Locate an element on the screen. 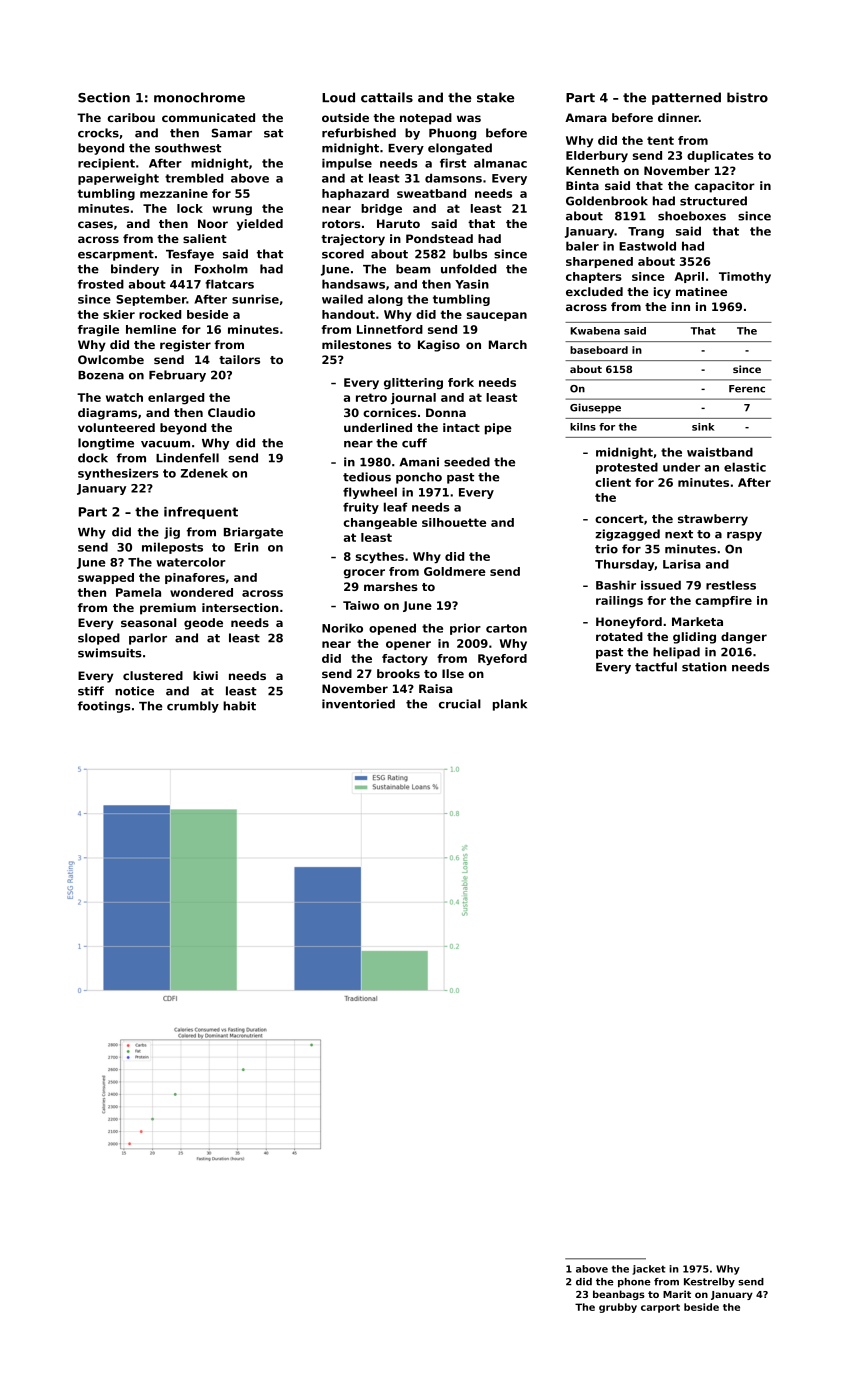 This screenshot has width=849, height=1400. tactful is located at coordinates (656, 667).
